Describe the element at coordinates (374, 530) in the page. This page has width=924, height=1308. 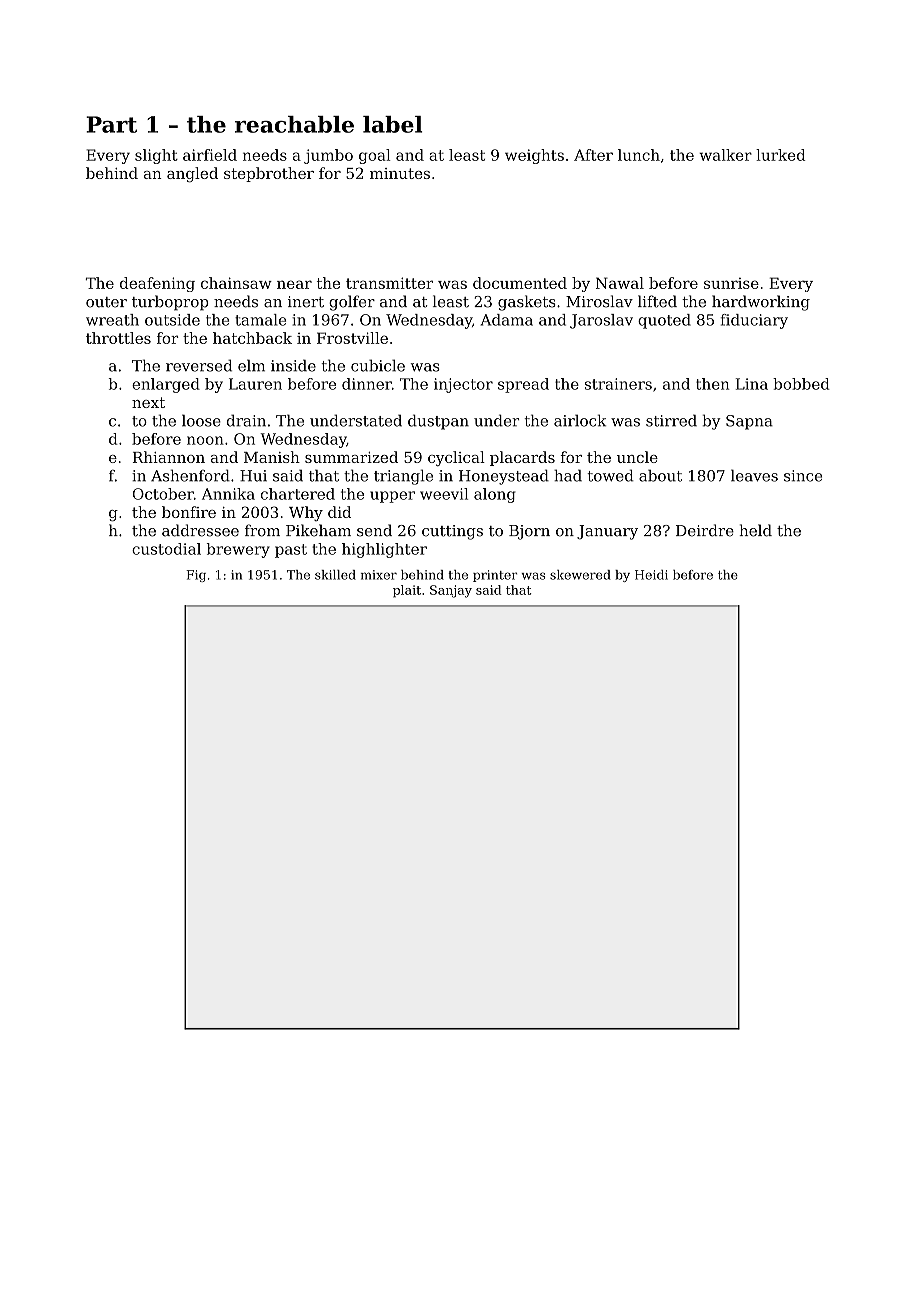
I see `send` at that location.
